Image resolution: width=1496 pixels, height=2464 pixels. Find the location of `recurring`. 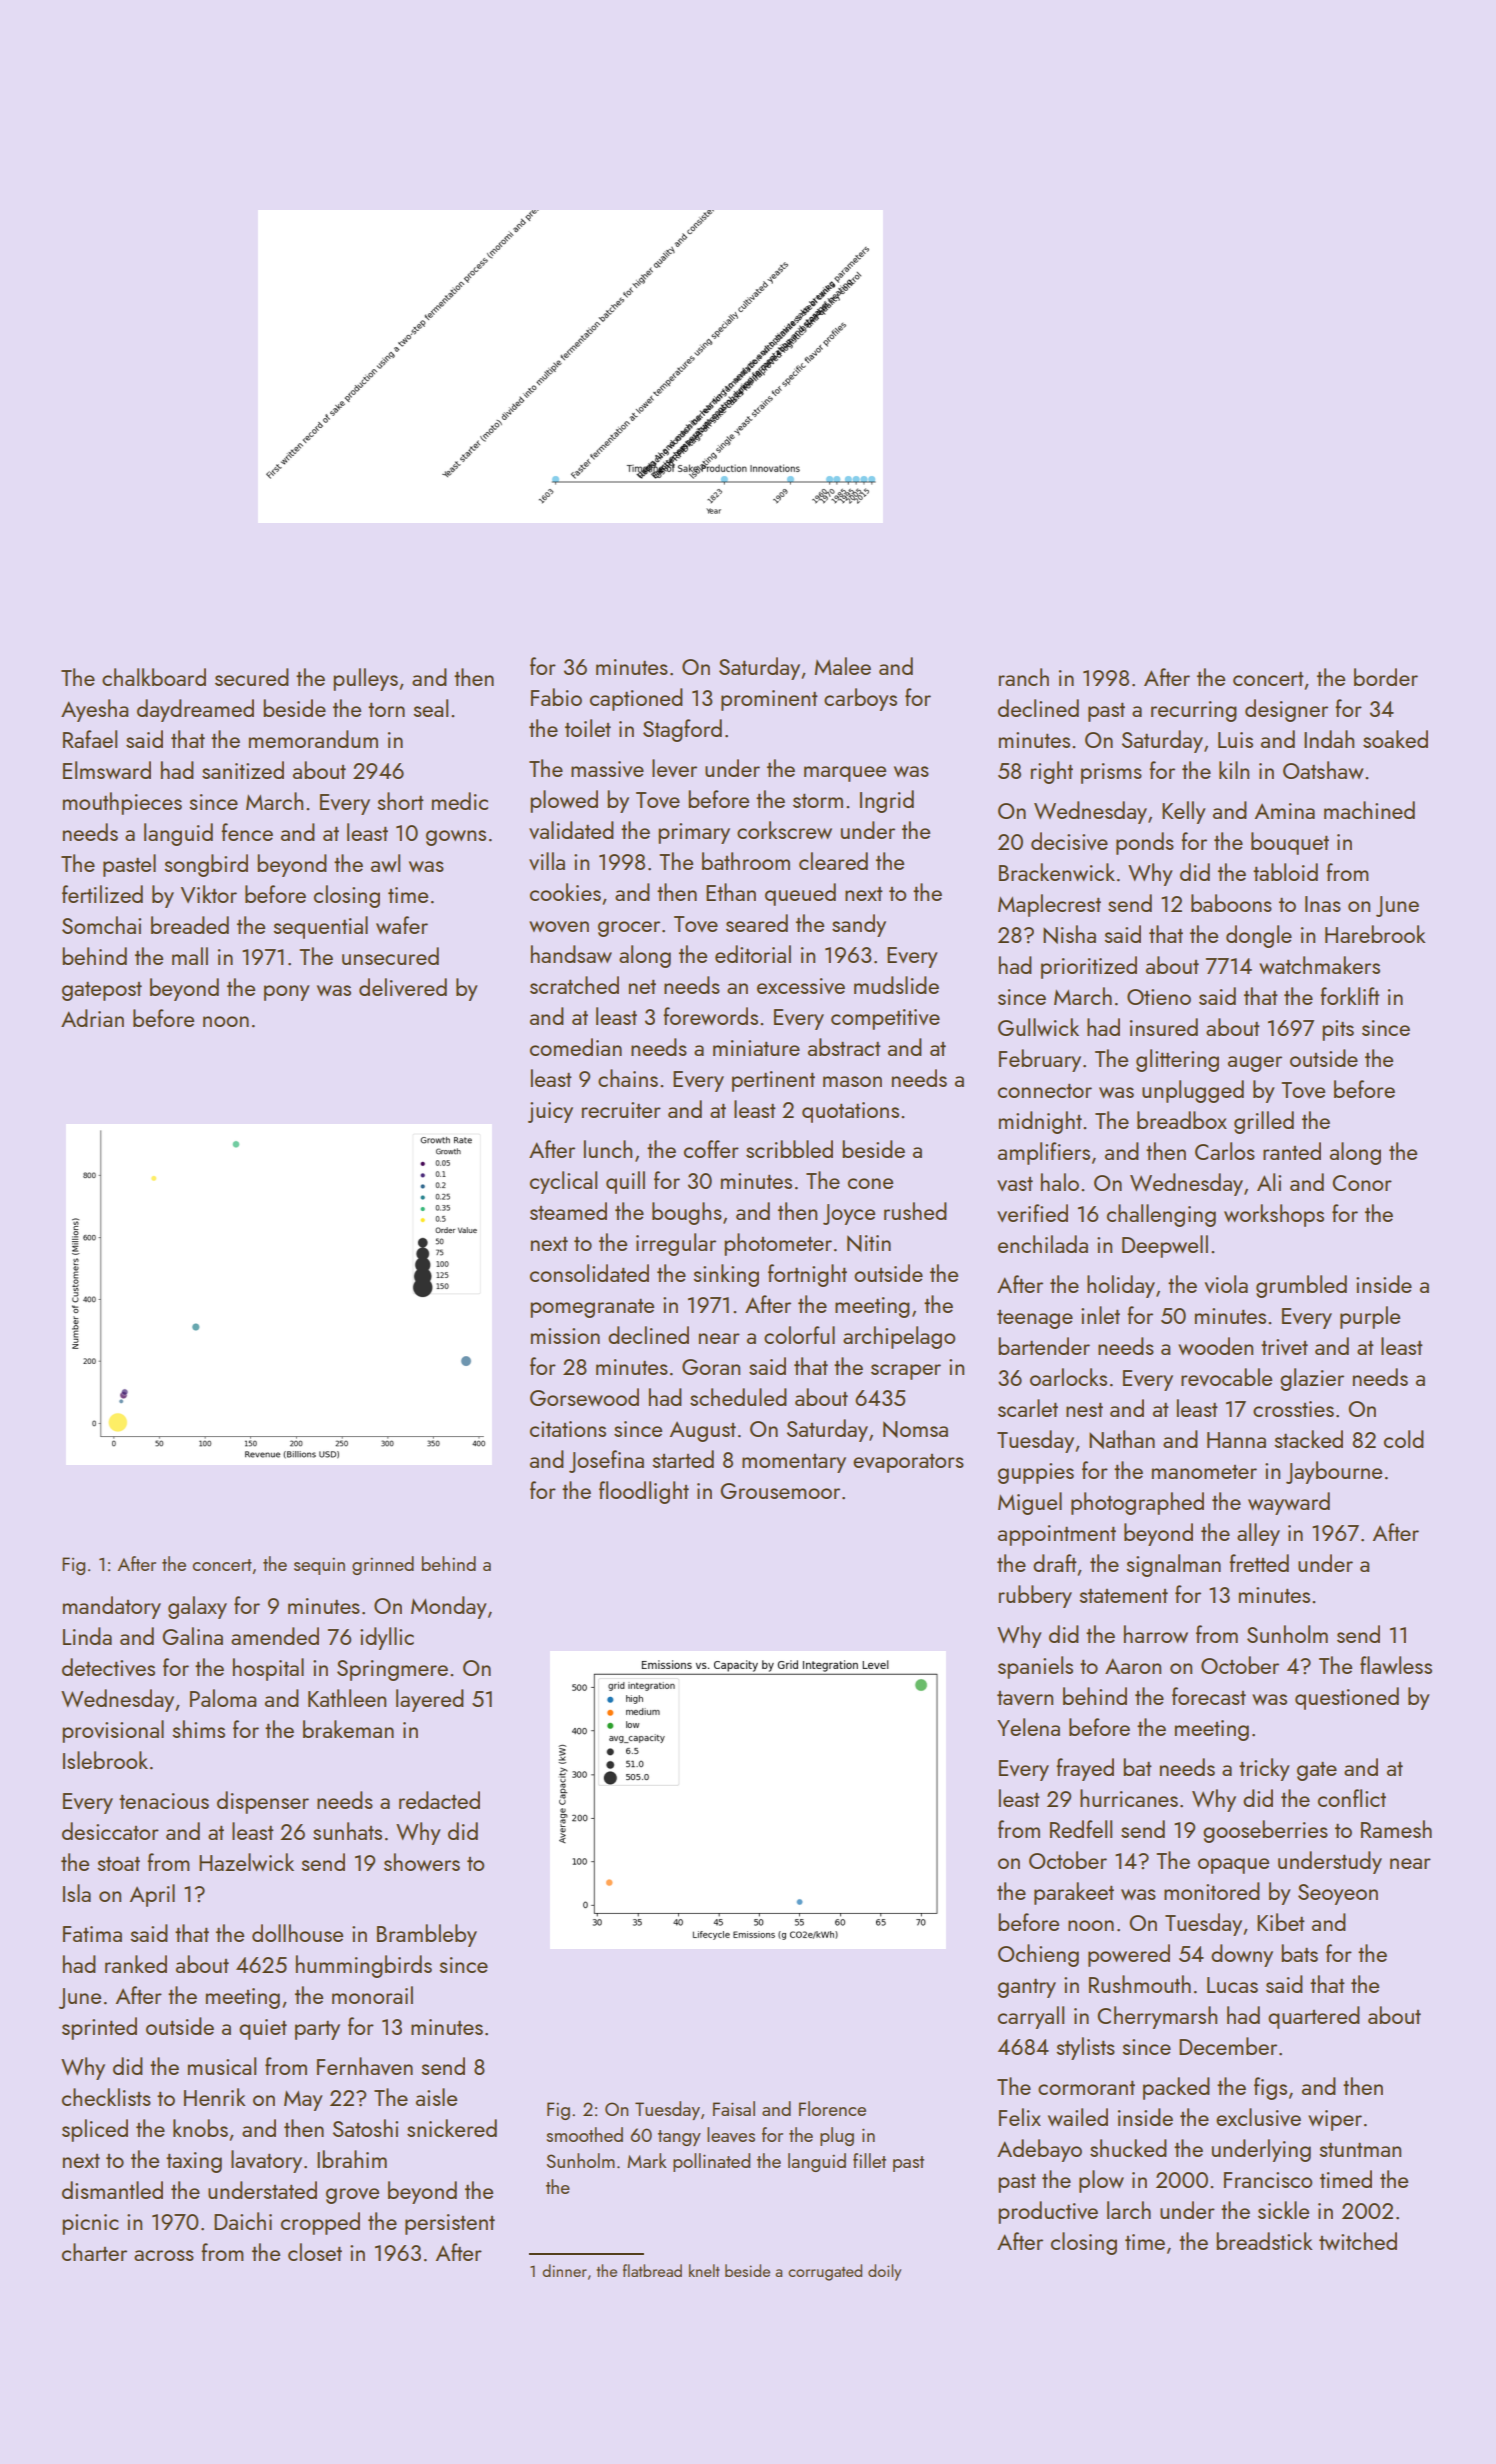

recurring is located at coordinates (1194, 711).
